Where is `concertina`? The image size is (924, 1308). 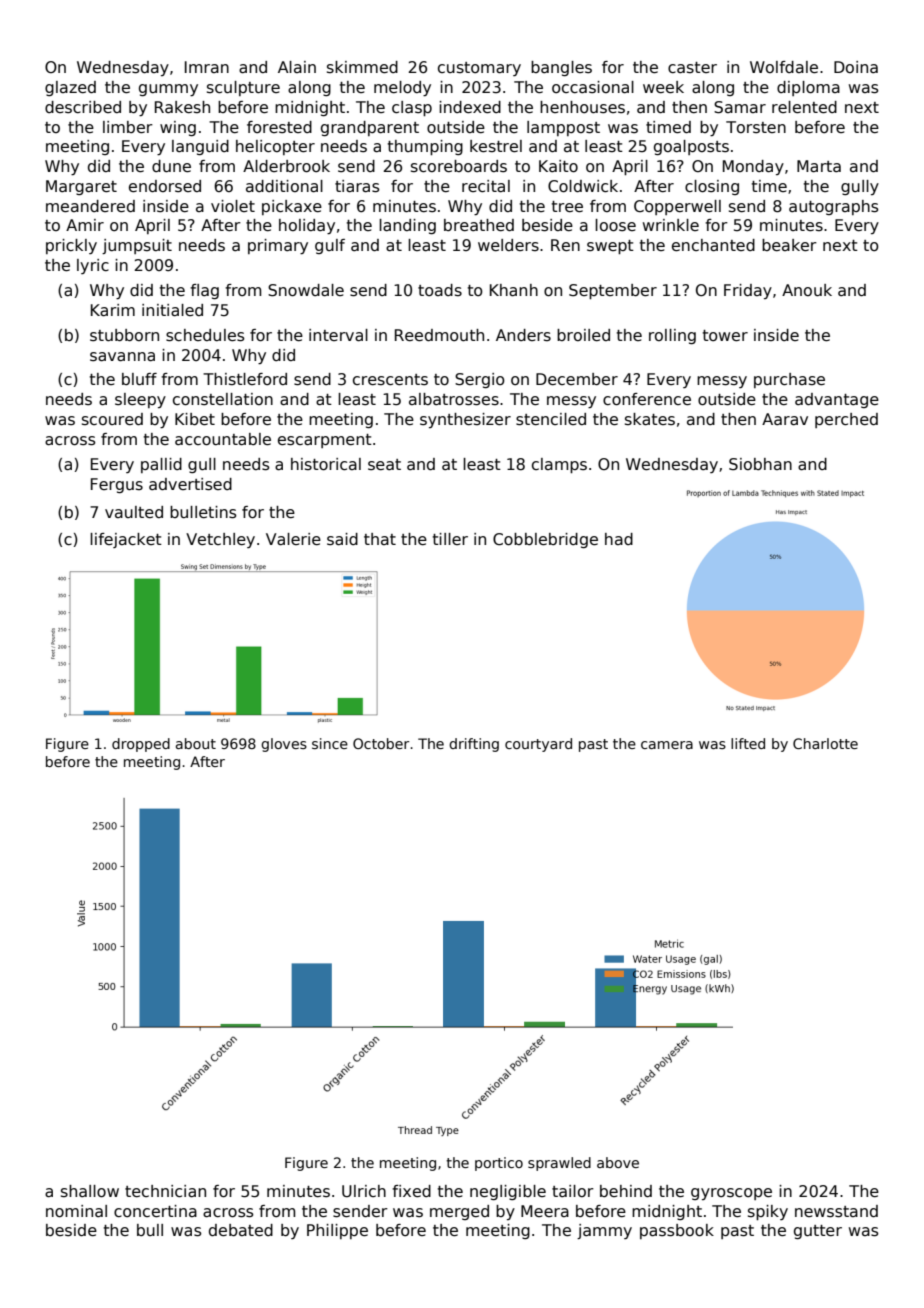 concertina is located at coordinates (155, 1211).
